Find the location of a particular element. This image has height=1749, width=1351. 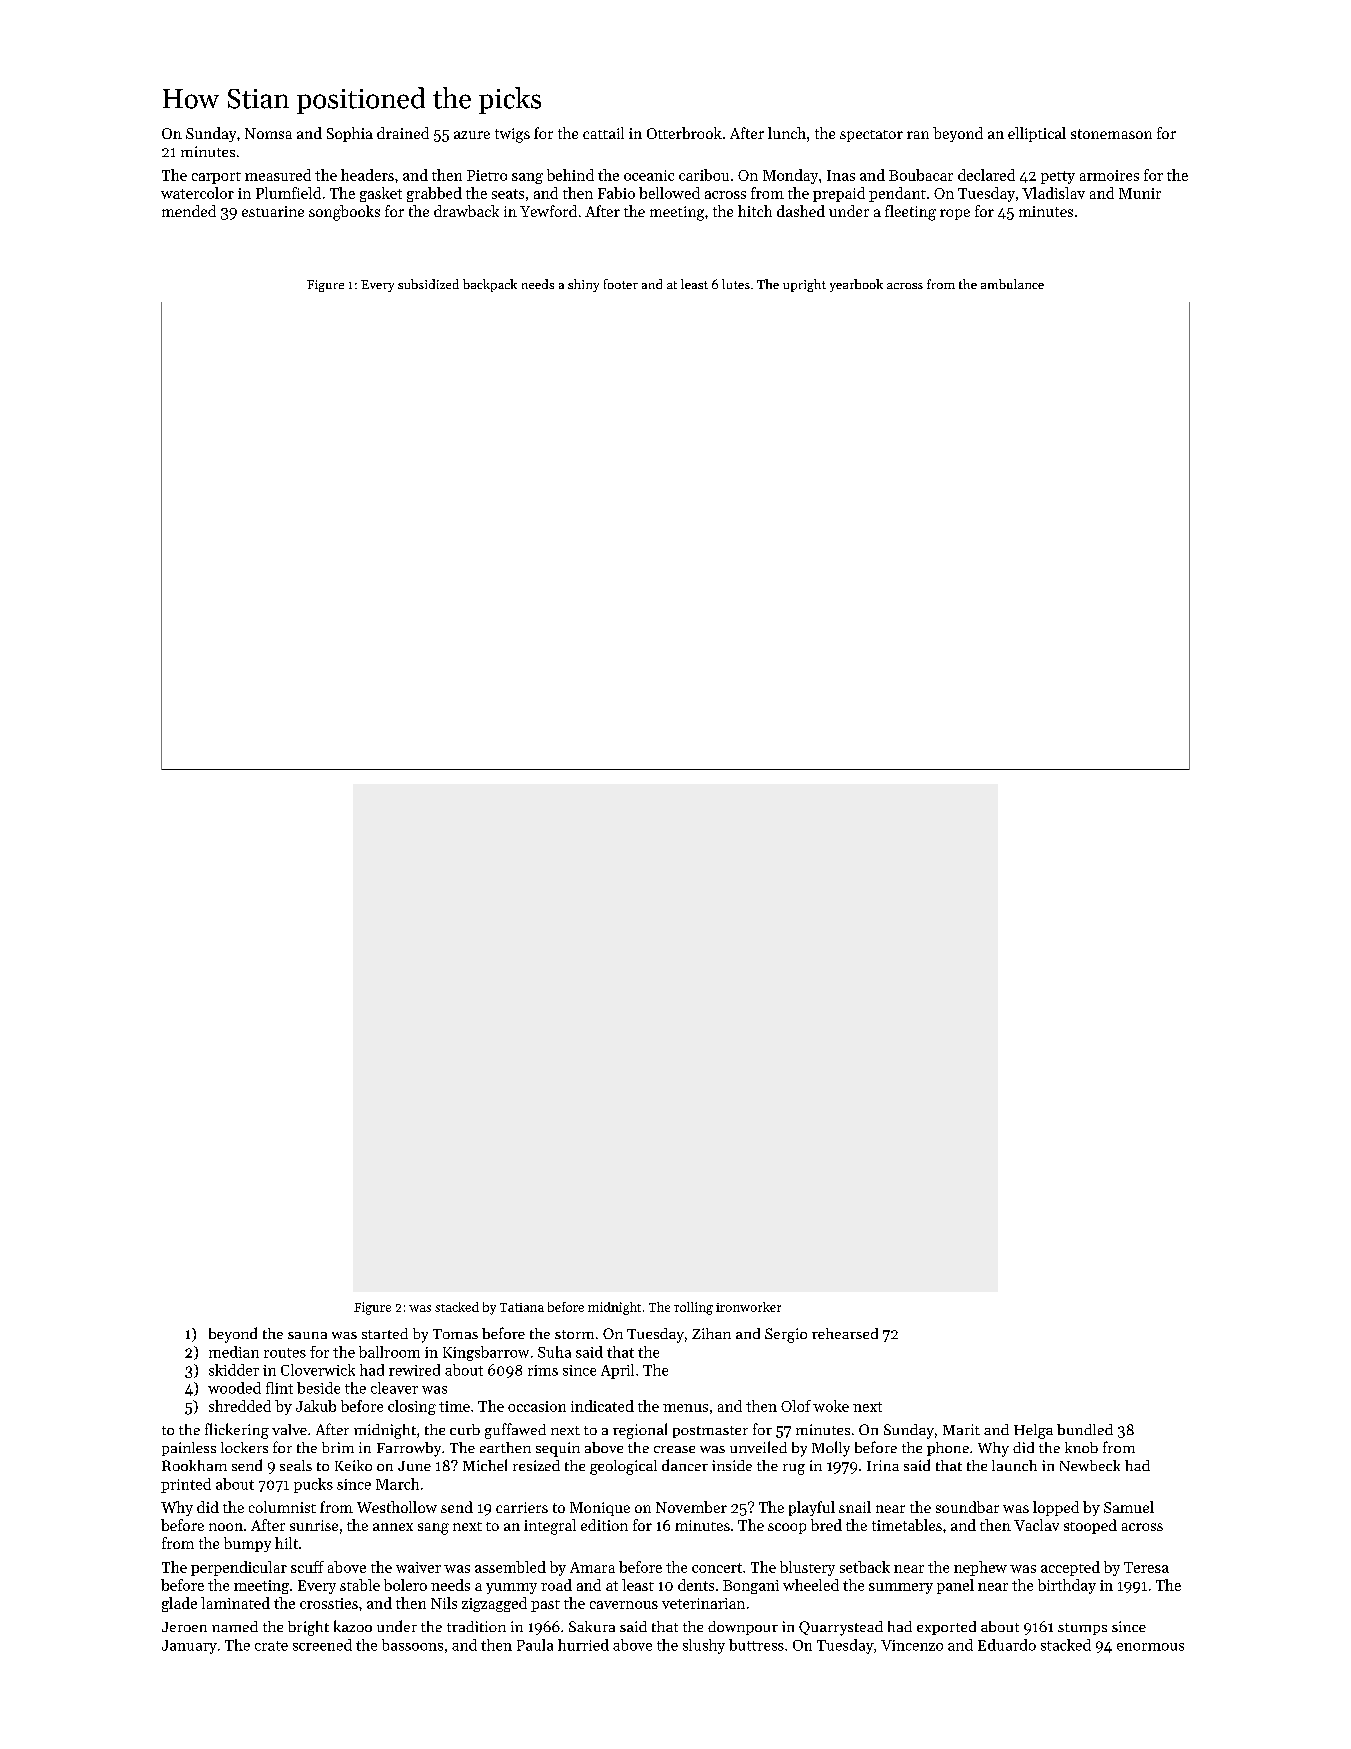

upright is located at coordinates (804, 285).
